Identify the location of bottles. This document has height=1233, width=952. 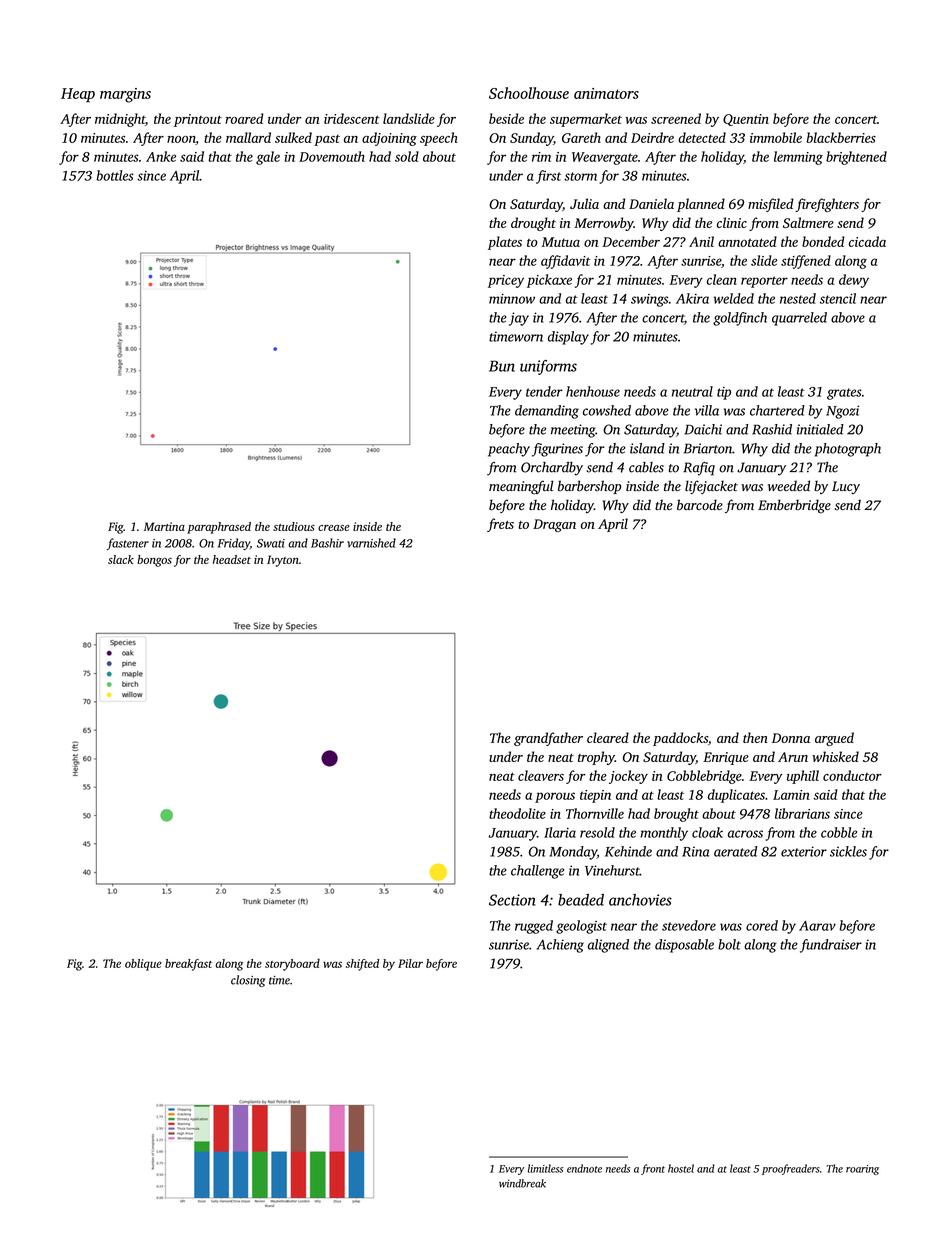
(115, 175).
